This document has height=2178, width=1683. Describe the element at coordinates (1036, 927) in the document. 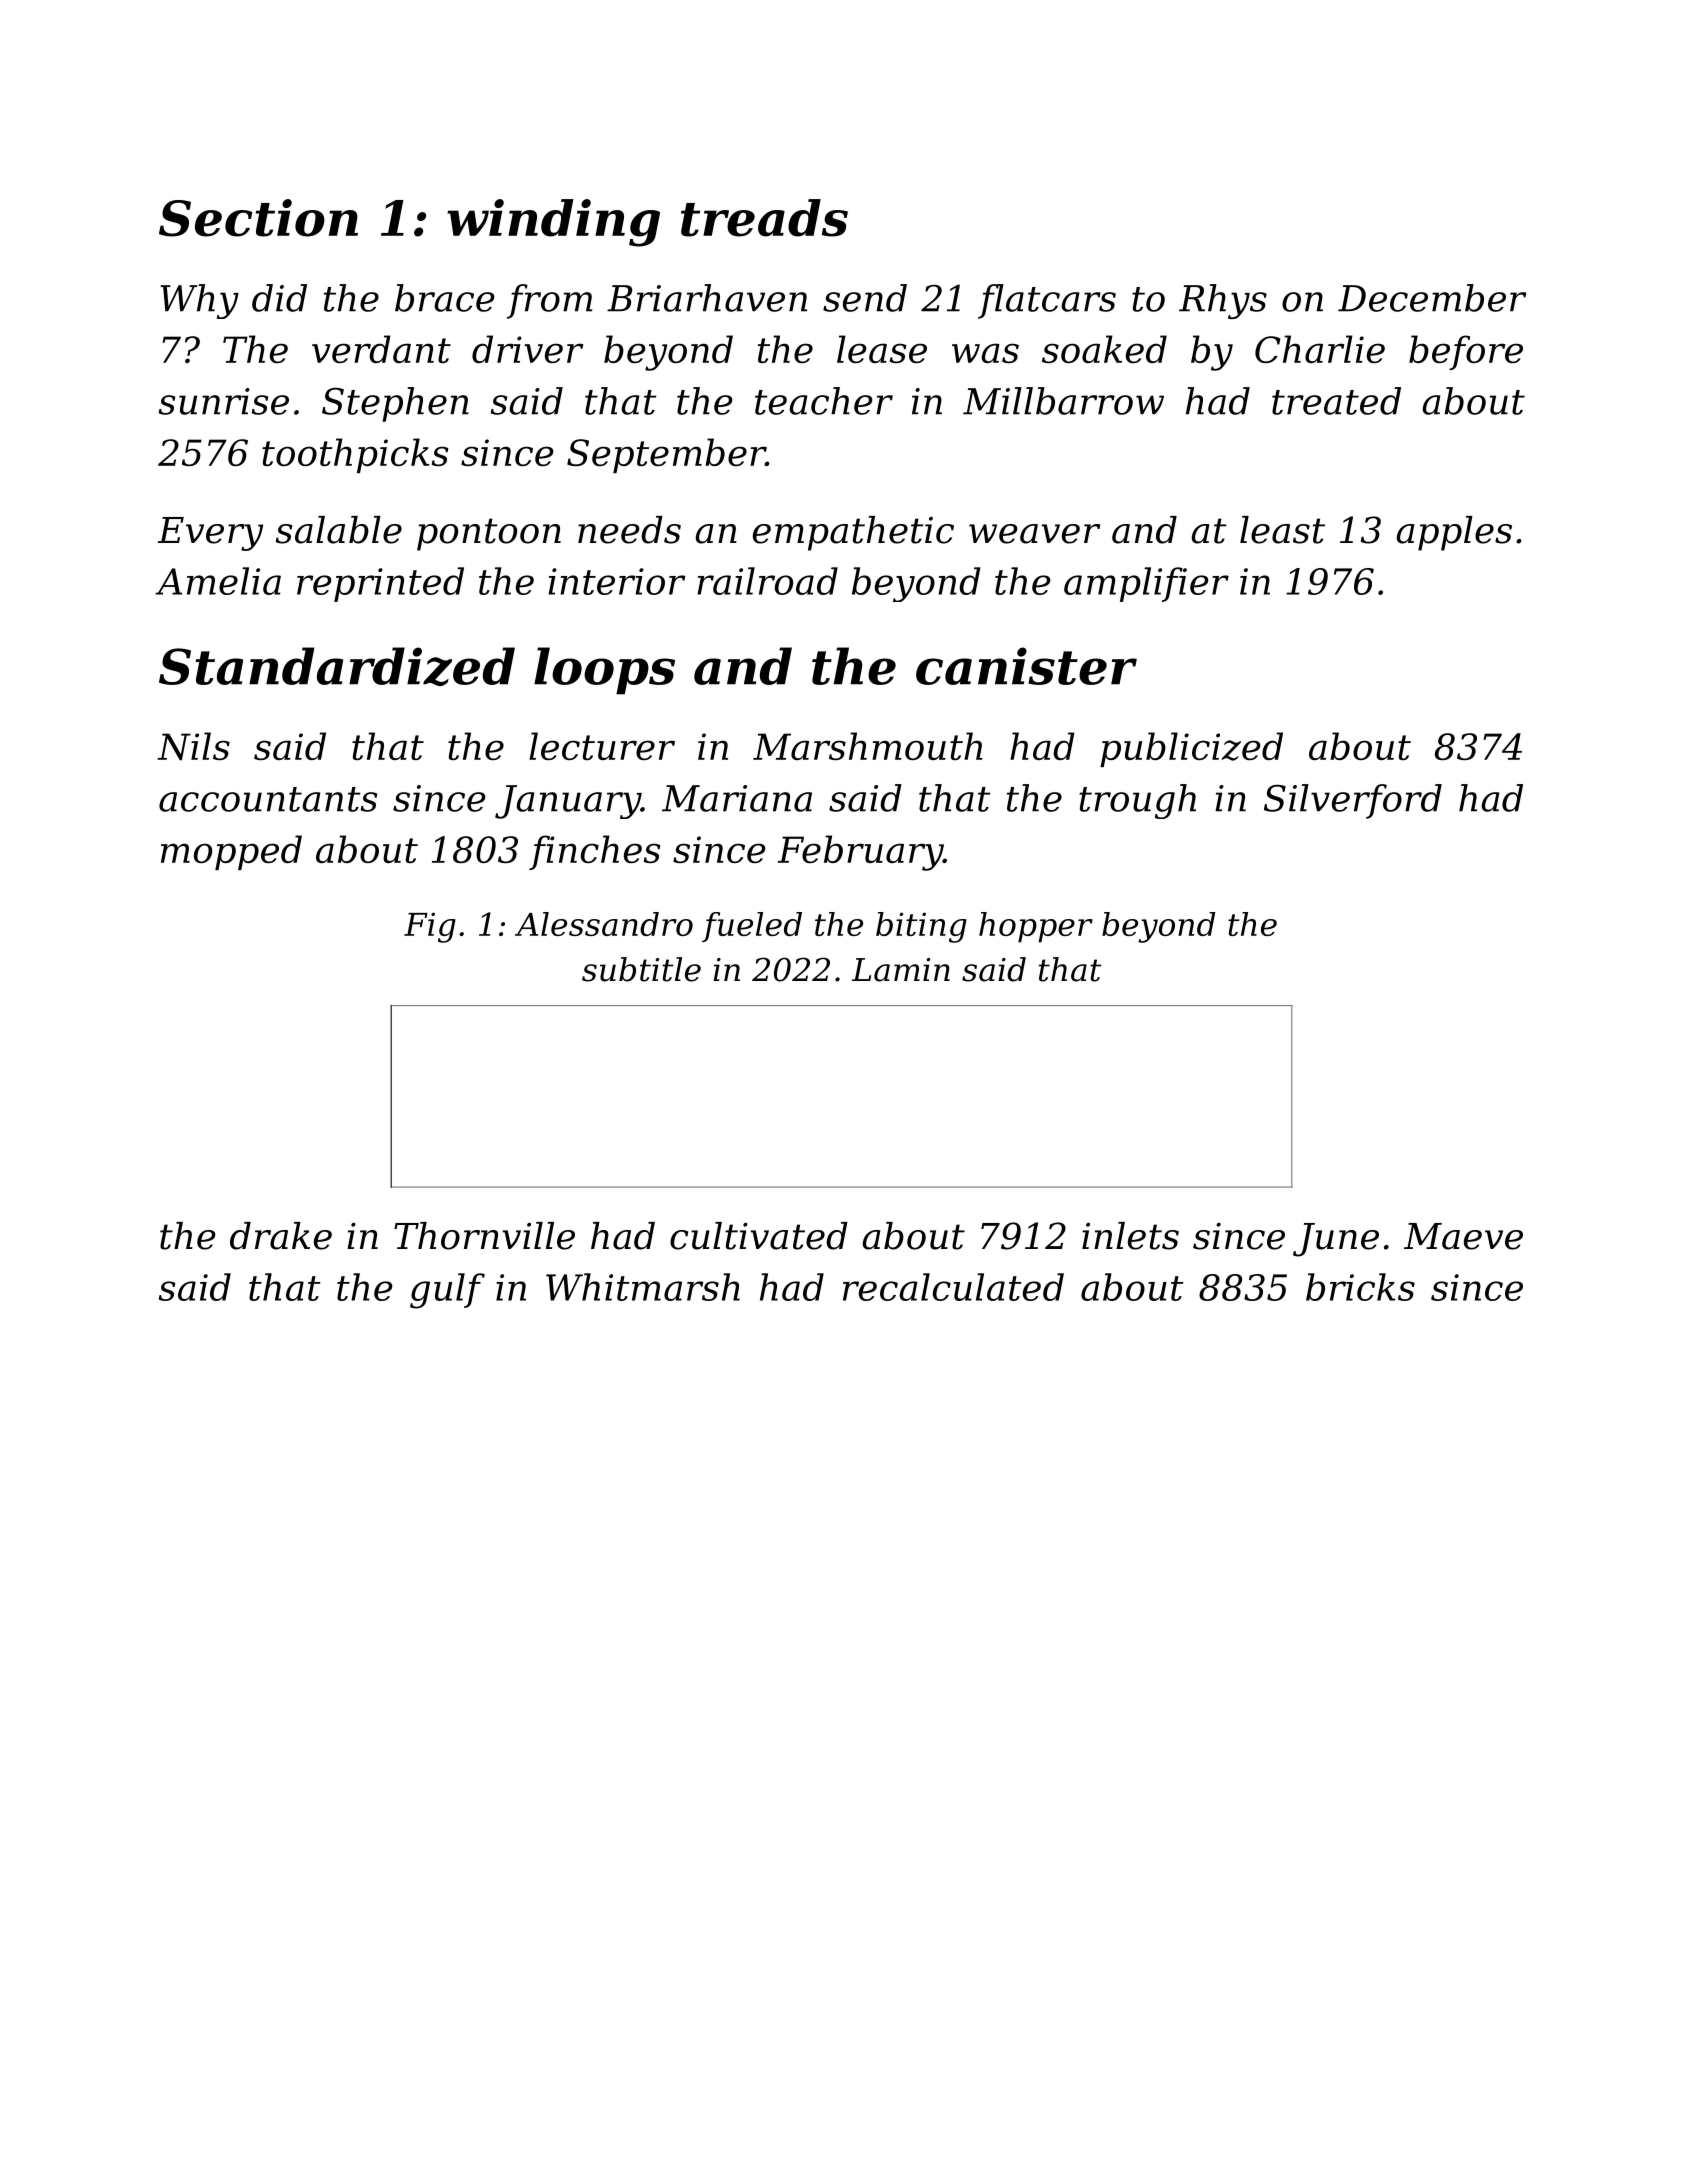

I see `hopper` at that location.
